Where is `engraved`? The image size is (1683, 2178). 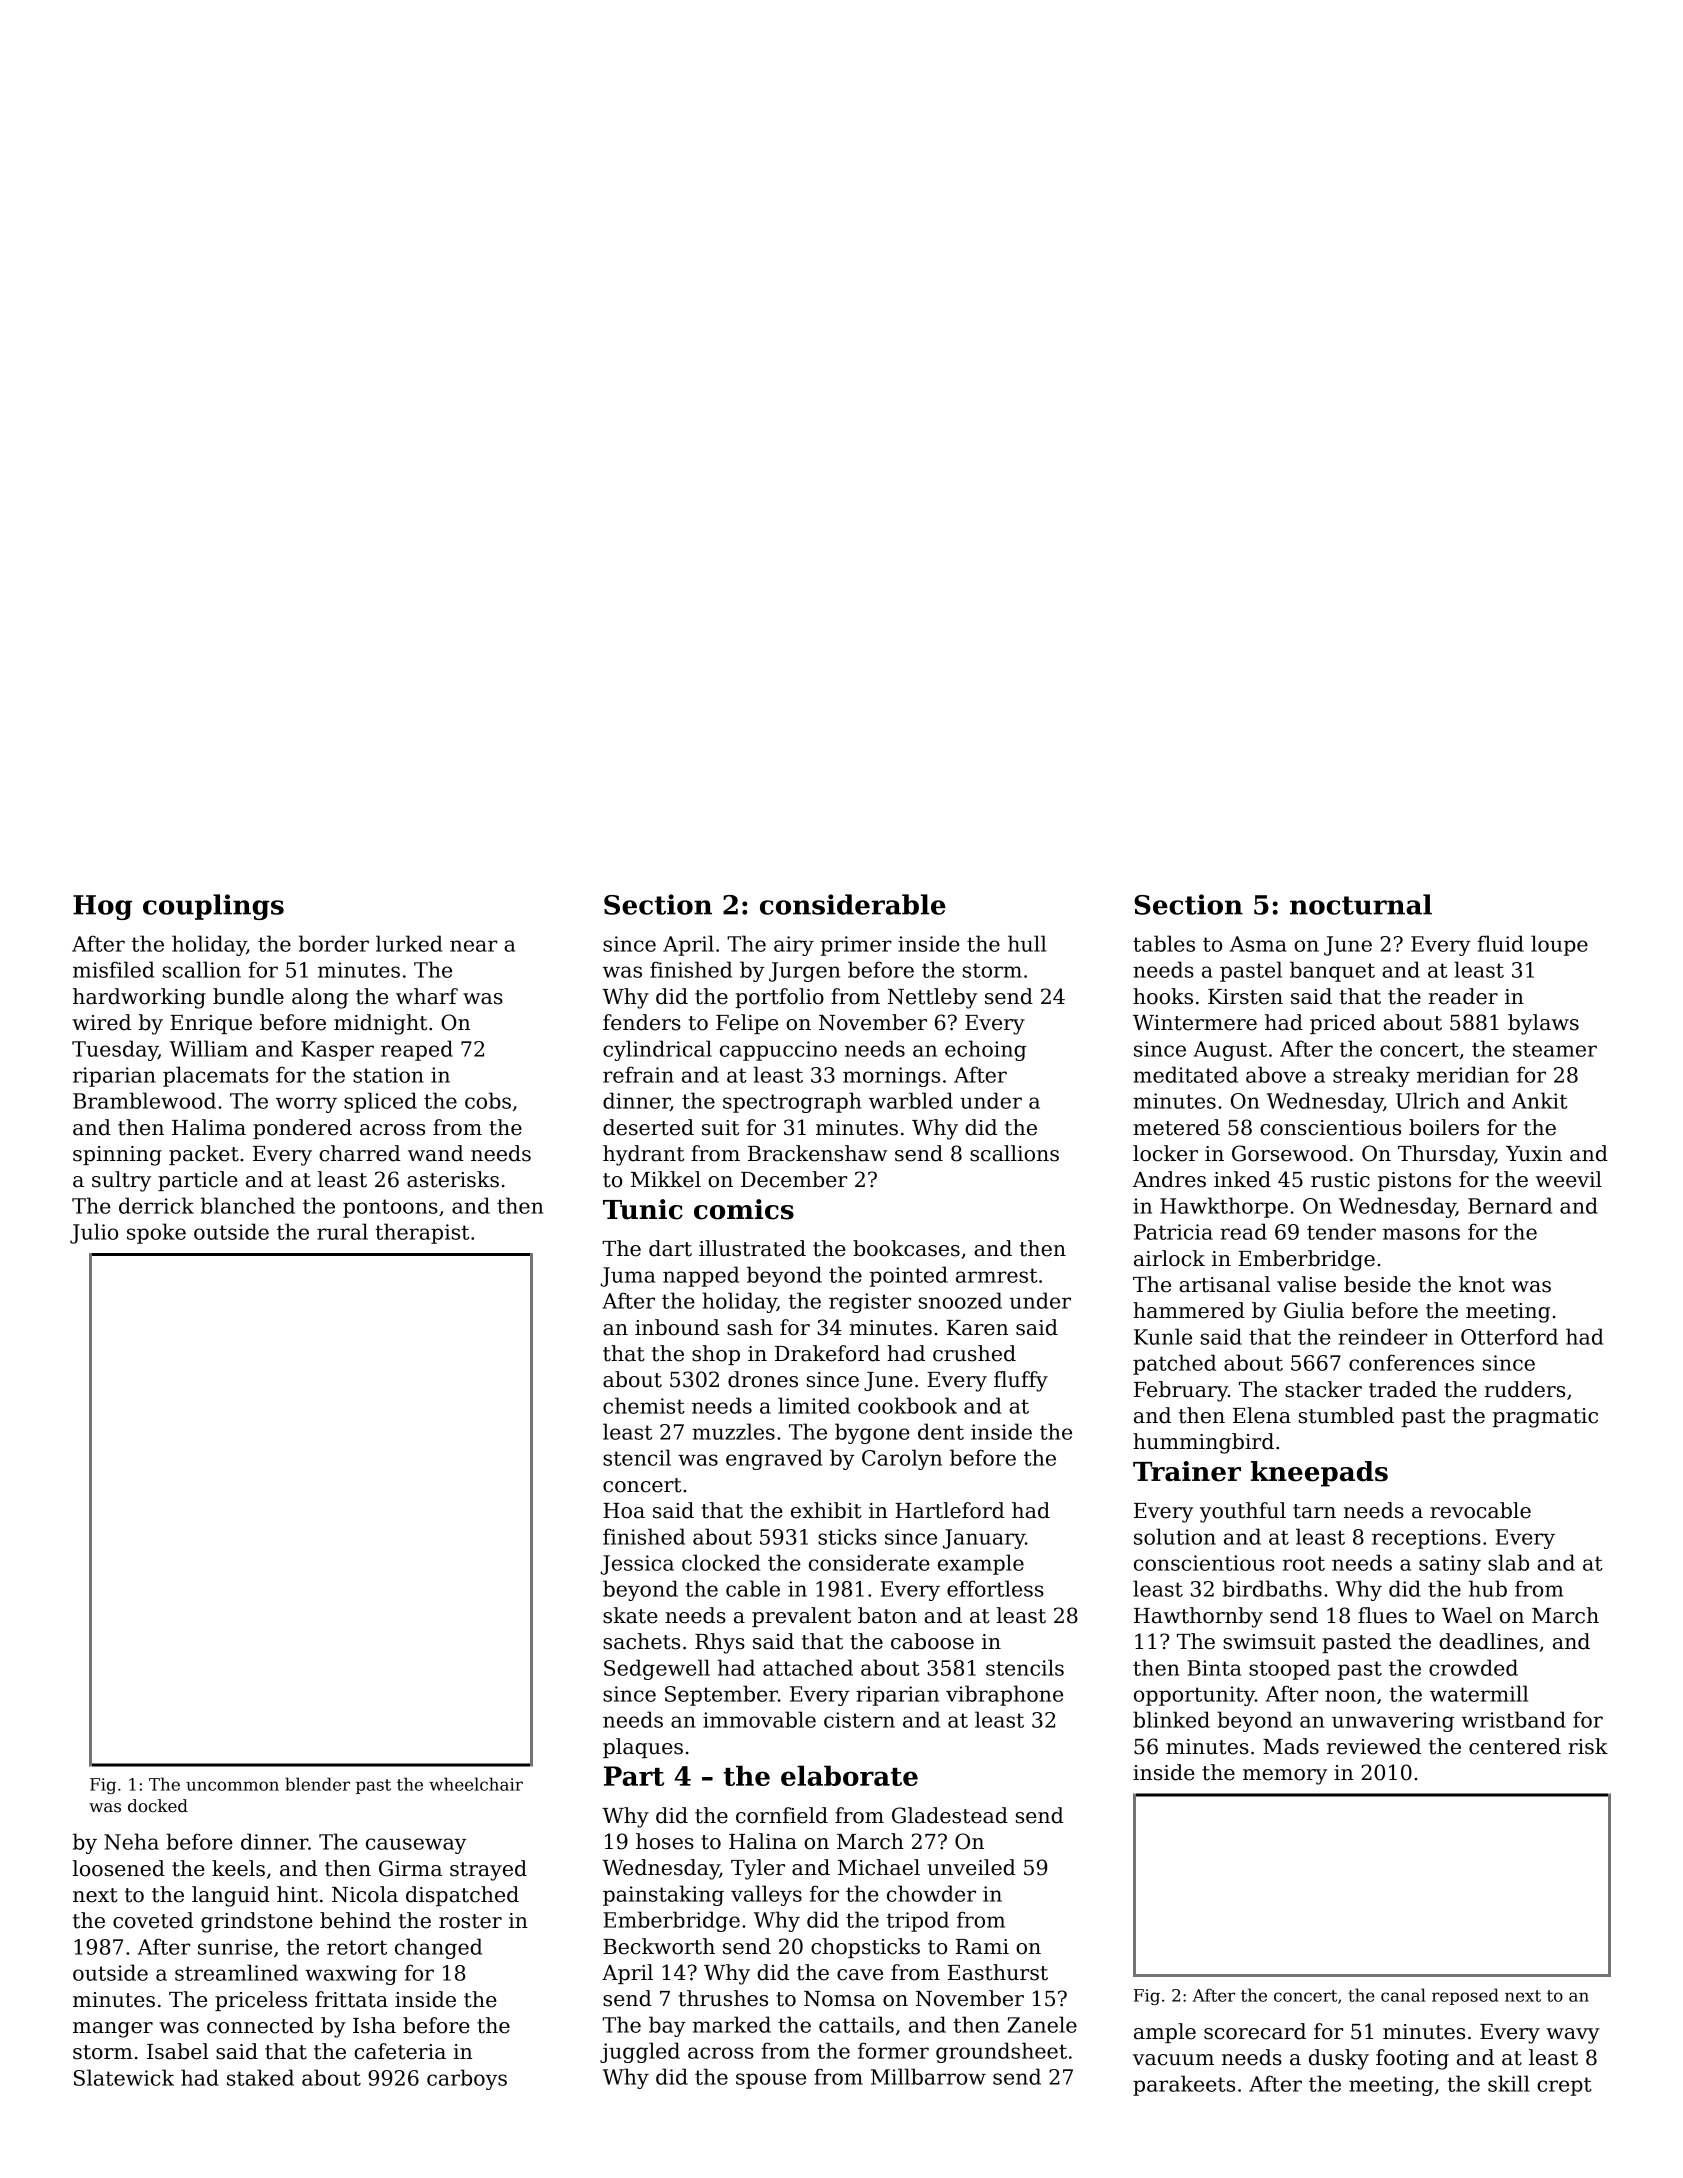
engraved is located at coordinates (774, 1459).
